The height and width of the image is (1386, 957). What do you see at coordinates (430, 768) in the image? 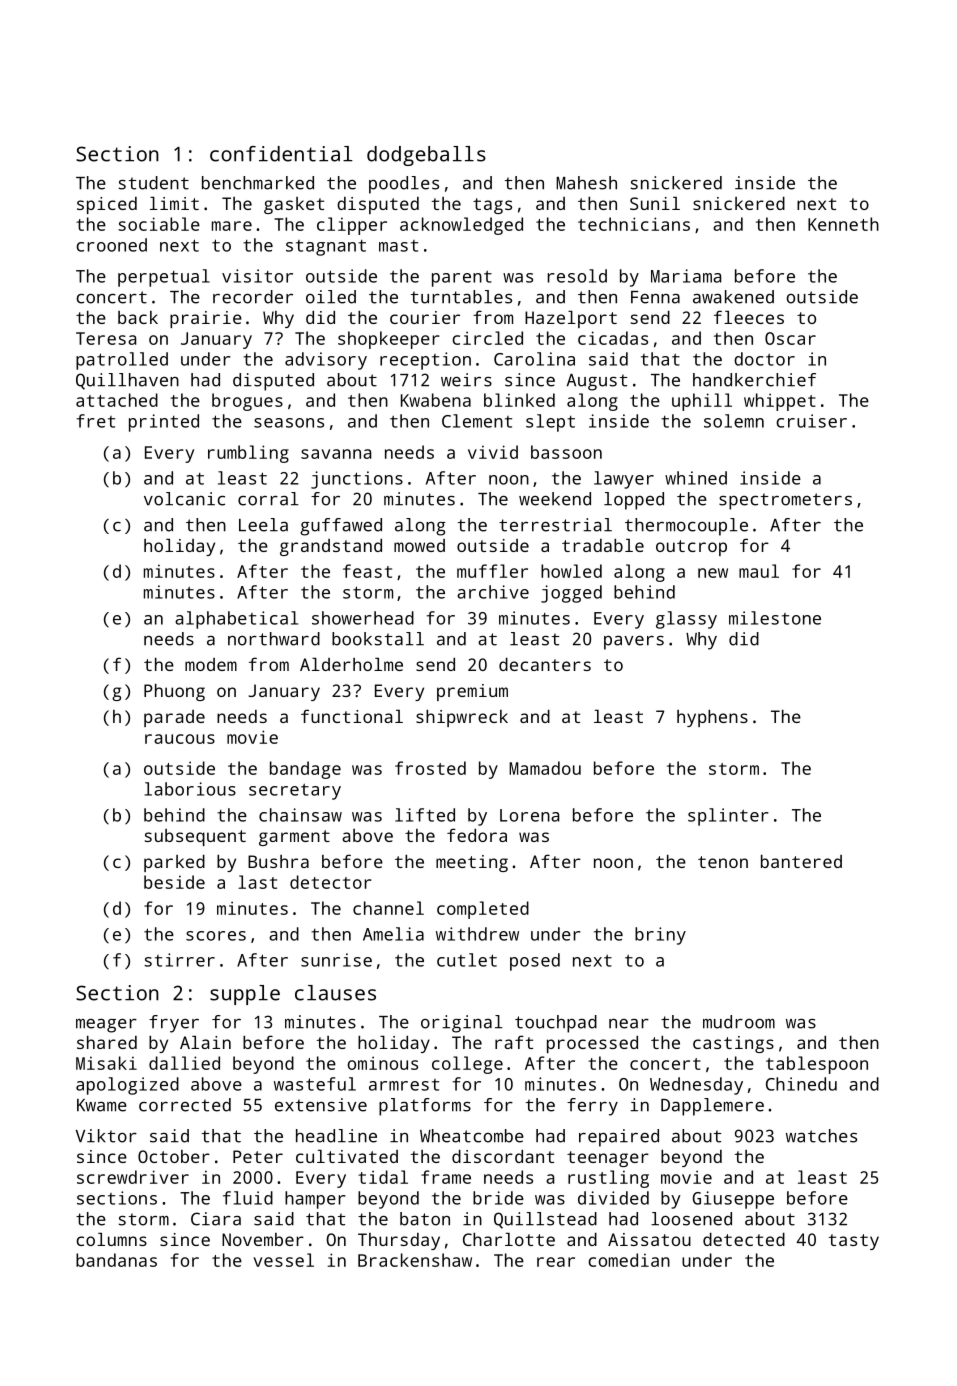
I see `frosted` at bounding box center [430, 768].
